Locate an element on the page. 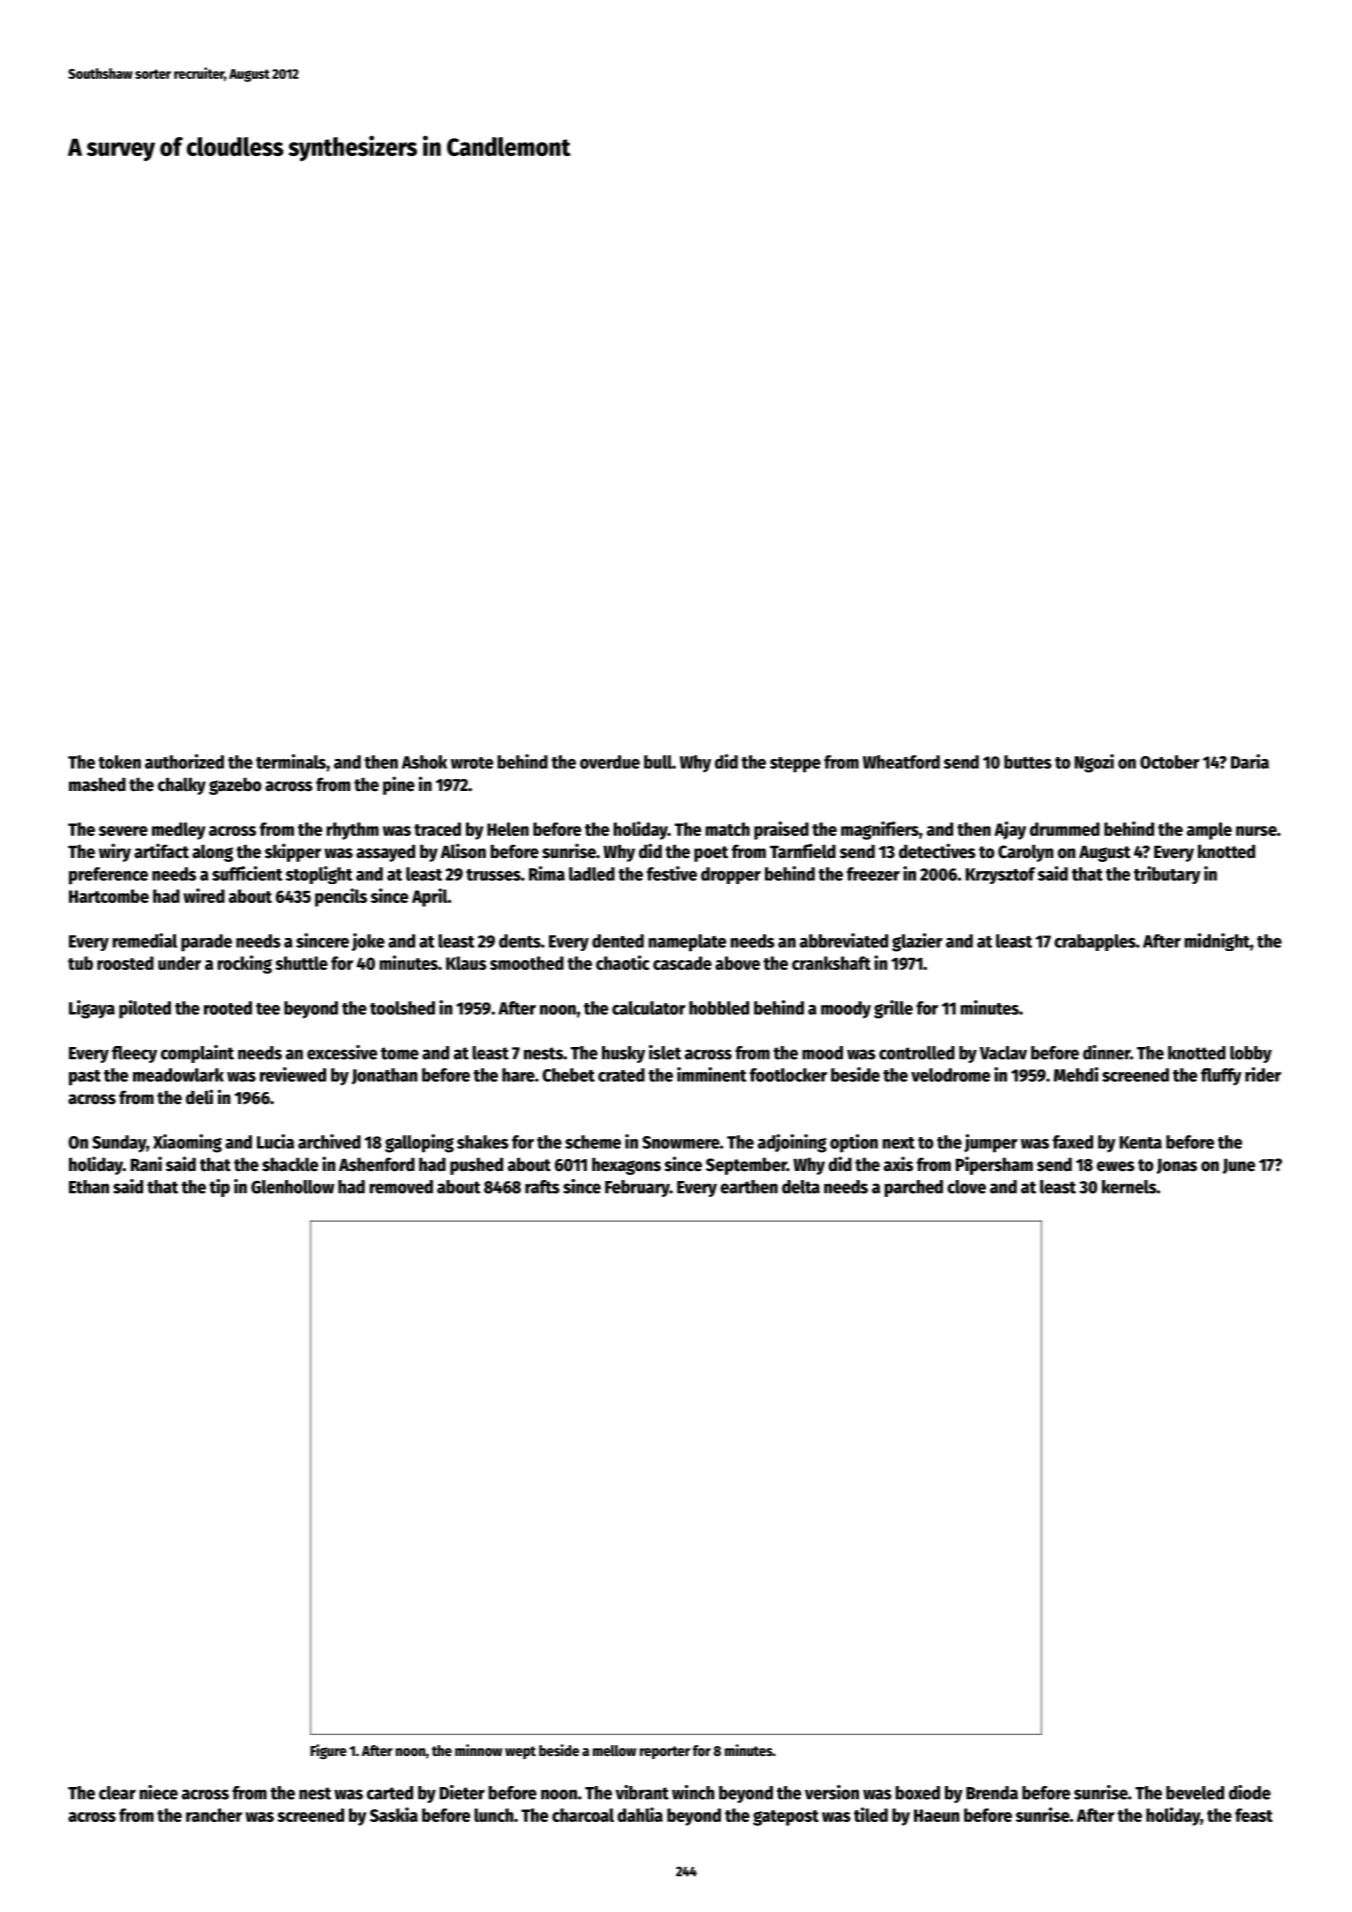 The height and width of the page is (1912, 1352). kernels is located at coordinates (1129, 1187).
